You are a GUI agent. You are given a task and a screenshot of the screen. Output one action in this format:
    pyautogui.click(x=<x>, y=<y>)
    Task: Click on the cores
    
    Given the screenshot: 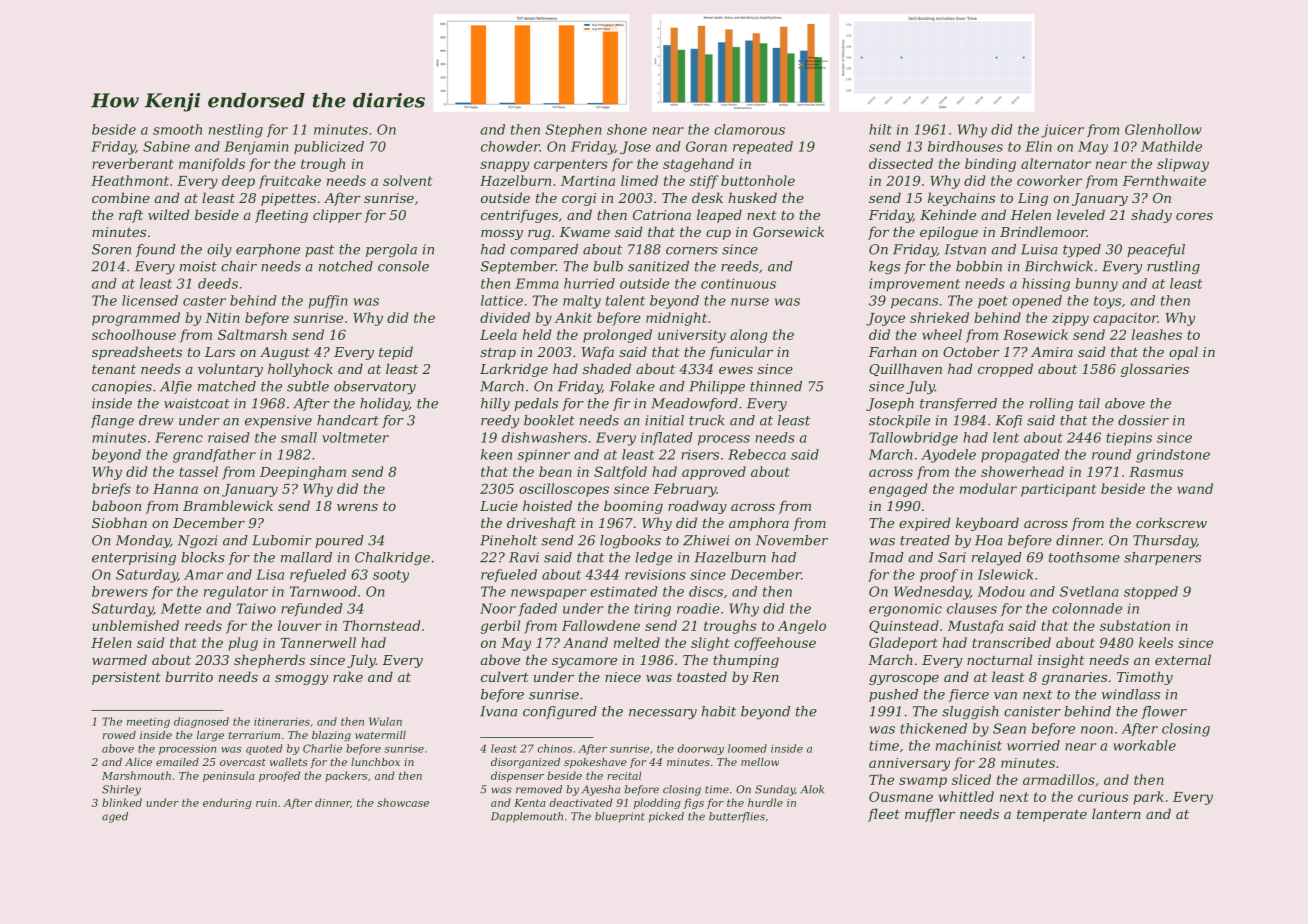 What is the action you would take?
    pyautogui.click(x=1194, y=216)
